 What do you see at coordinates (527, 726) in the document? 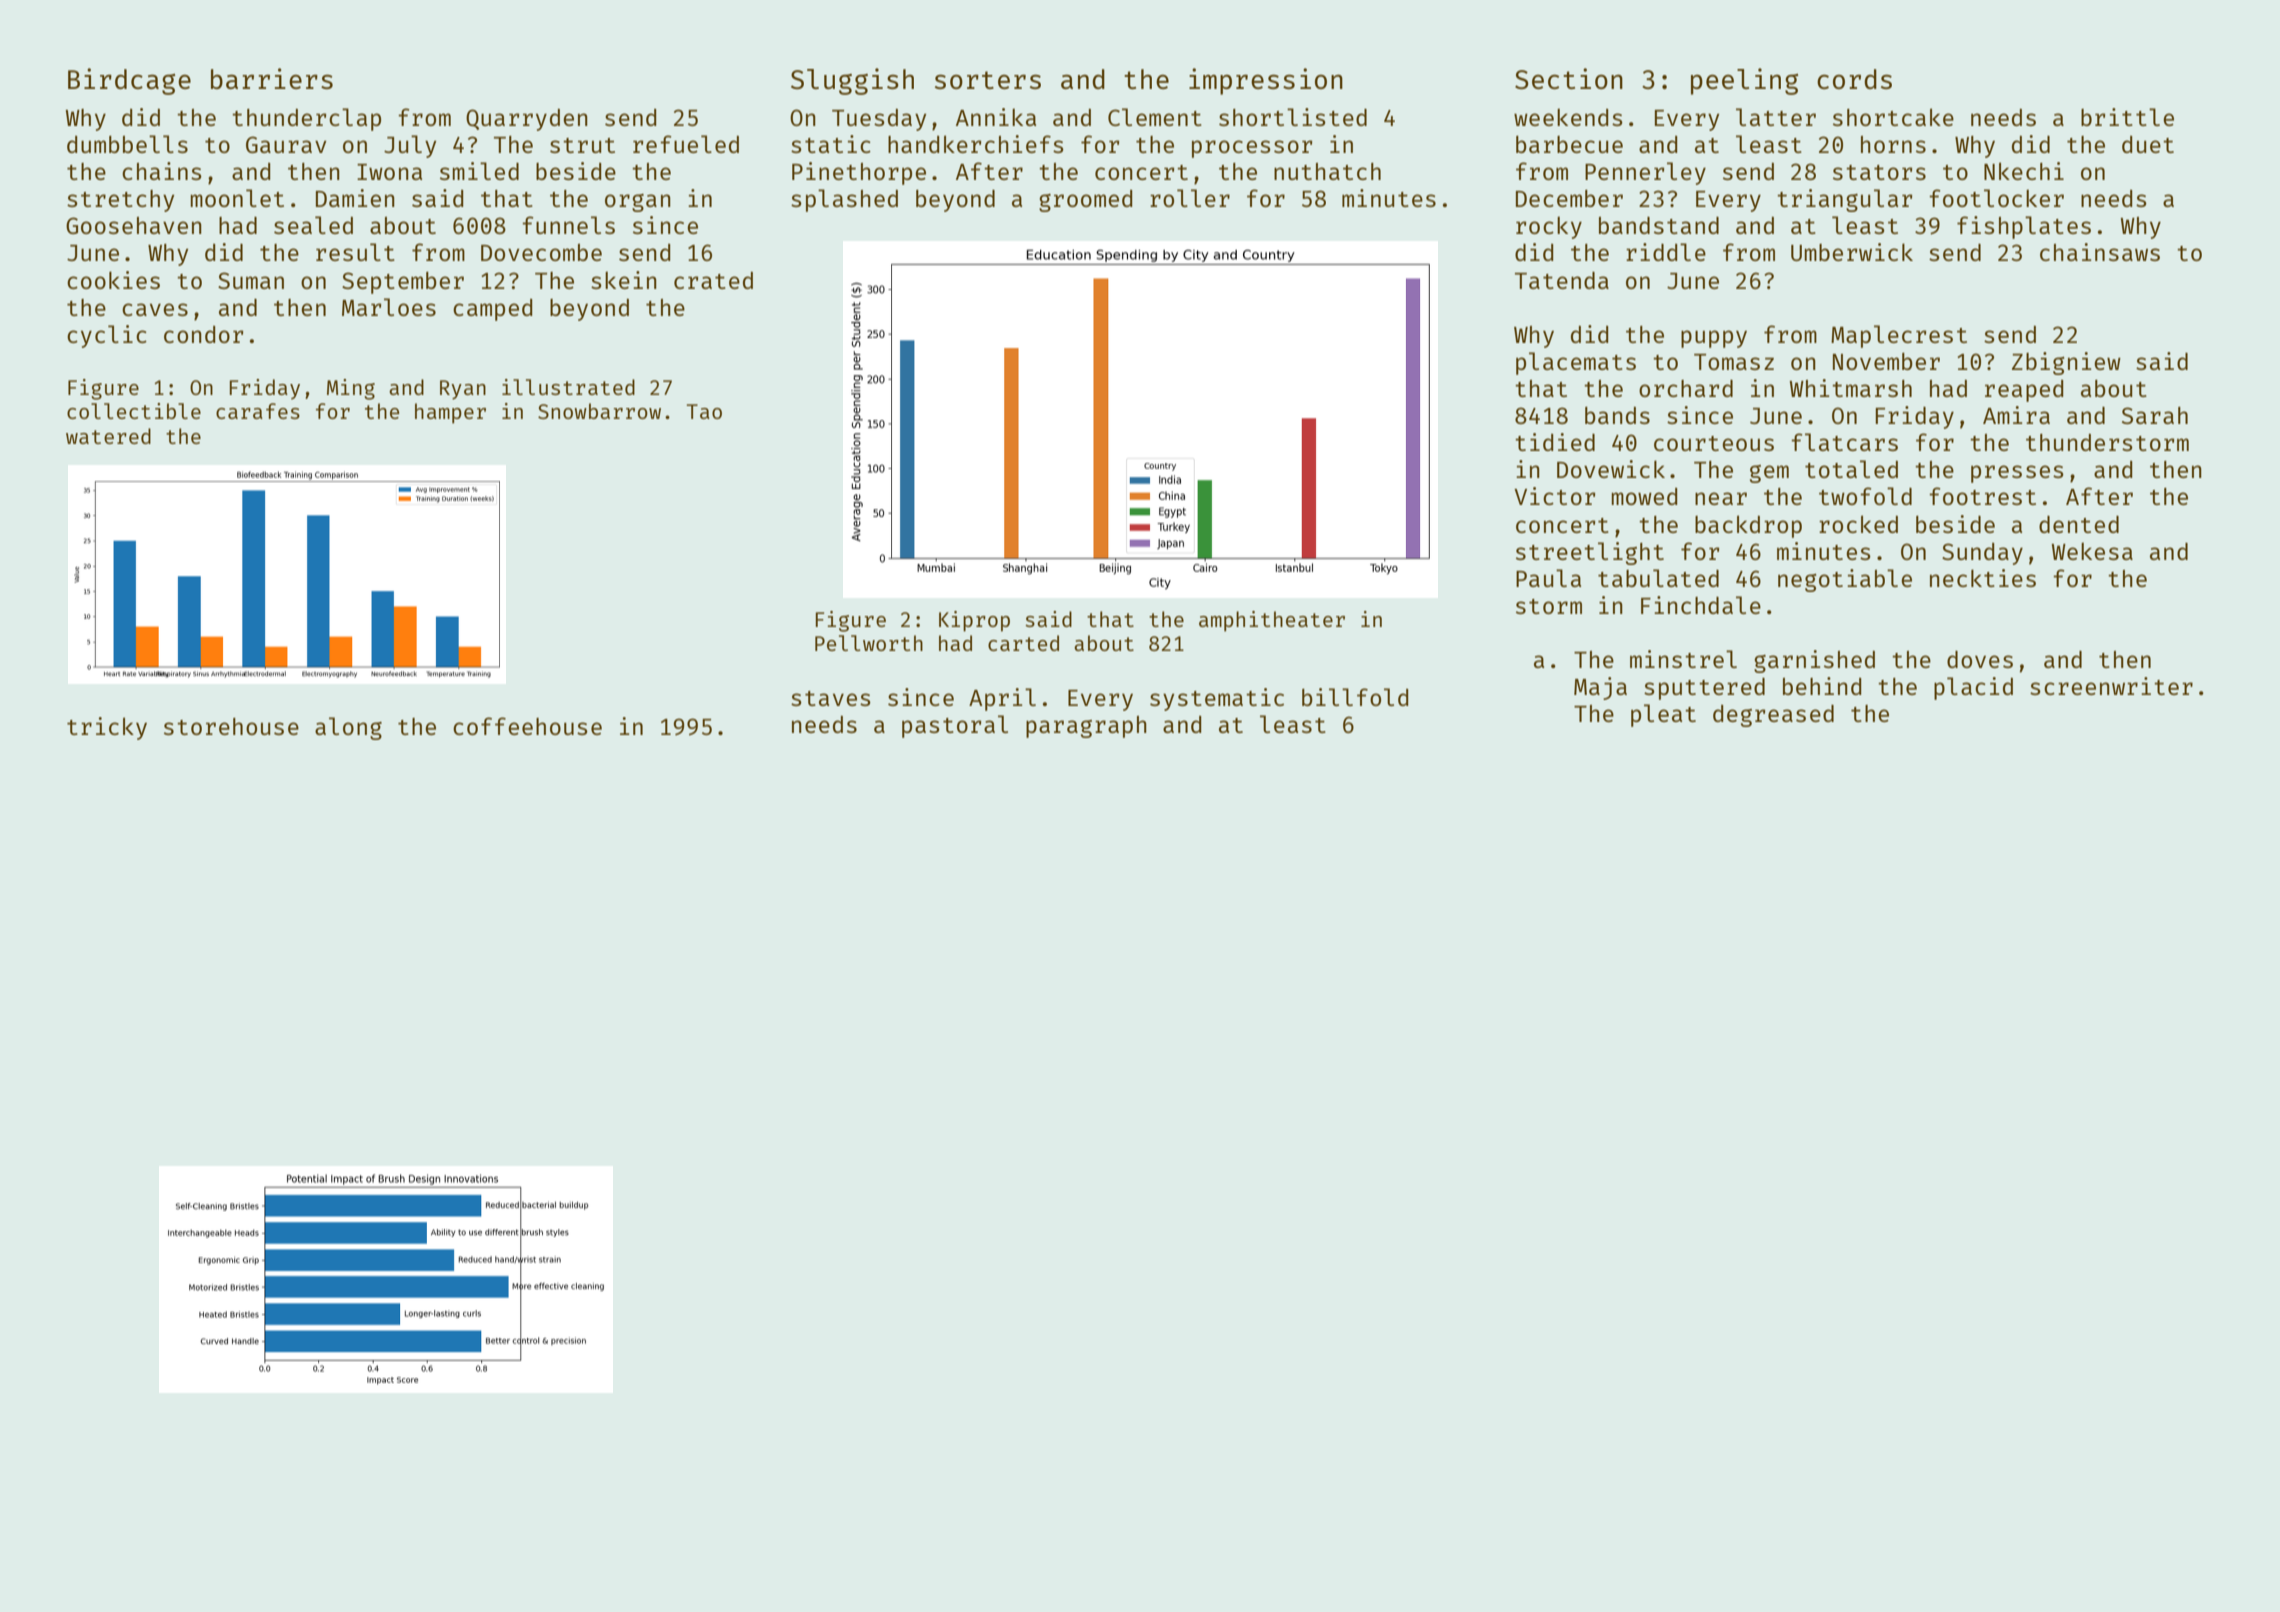
I see `coffeehouse` at bounding box center [527, 726].
